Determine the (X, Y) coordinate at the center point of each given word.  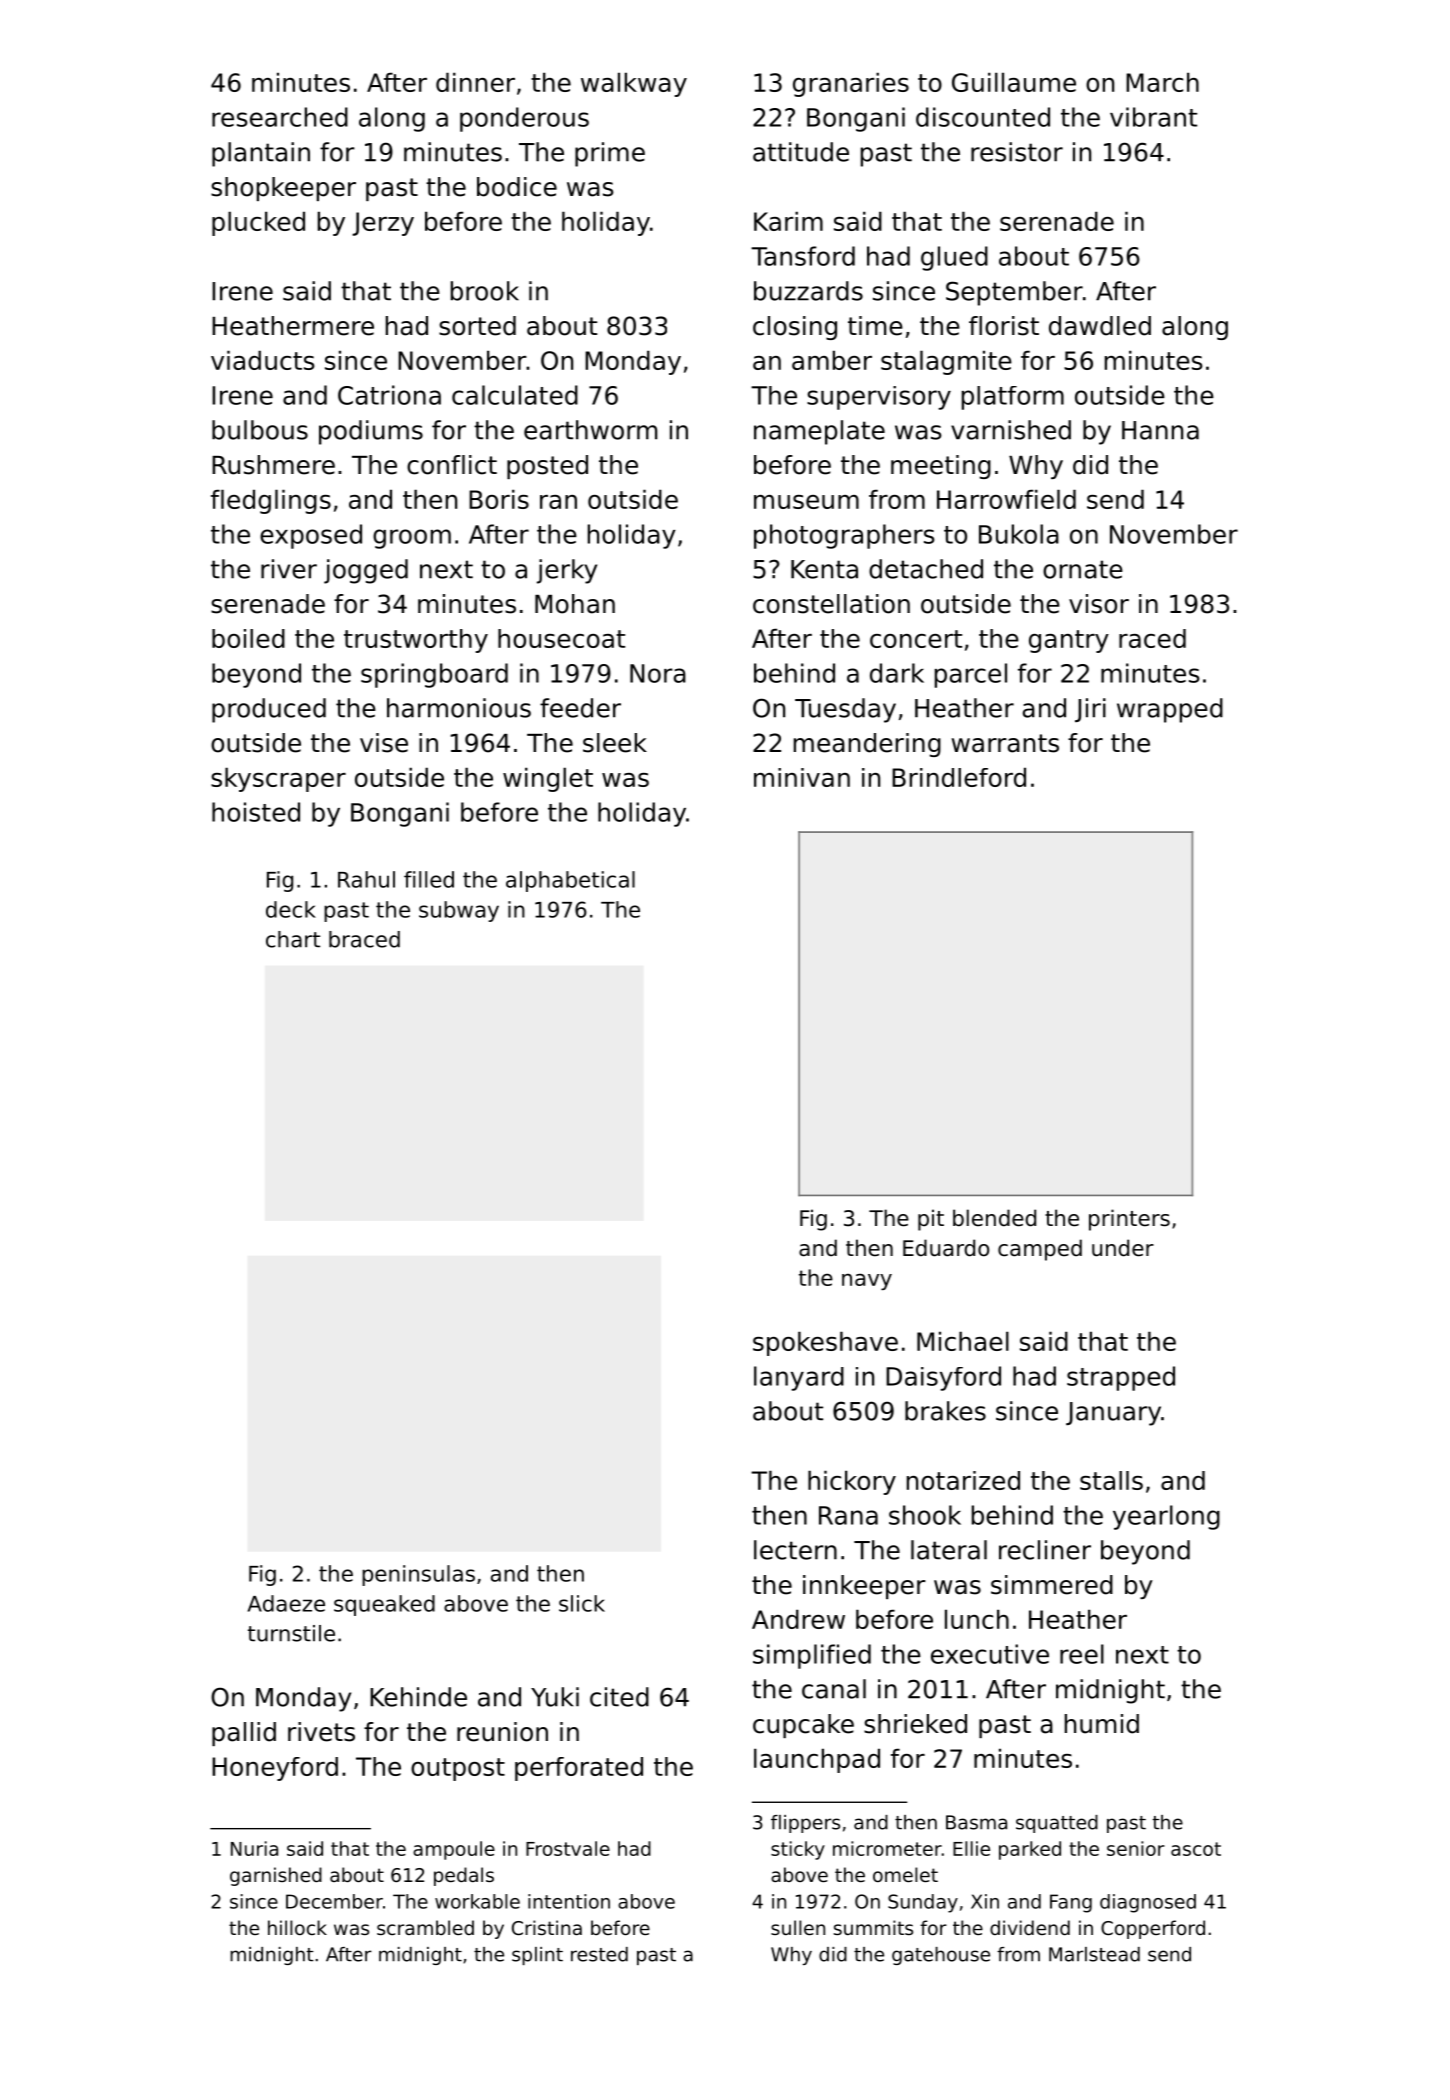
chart (293, 939)
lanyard (799, 1378)
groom (412, 539)
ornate (1083, 569)
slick (582, 1603)
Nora (658, 673)
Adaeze (286, 1603)
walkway (634, 84)
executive (990, 1654)
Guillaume (1014, 82)
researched (280, 117)
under (1123, 1248)
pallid (244, 1734)
